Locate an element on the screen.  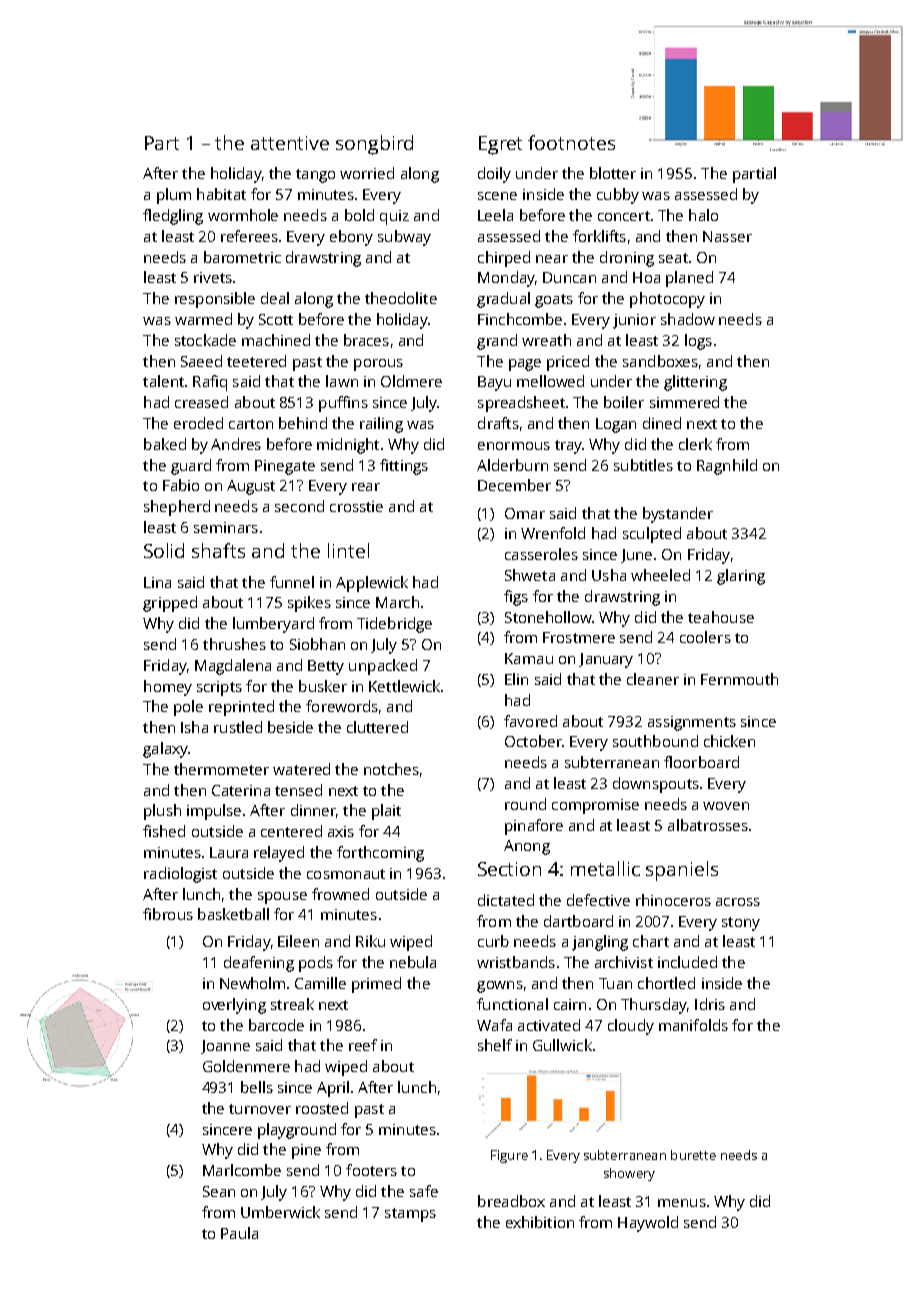
manifolds is located at coordinates (693, 1025).
